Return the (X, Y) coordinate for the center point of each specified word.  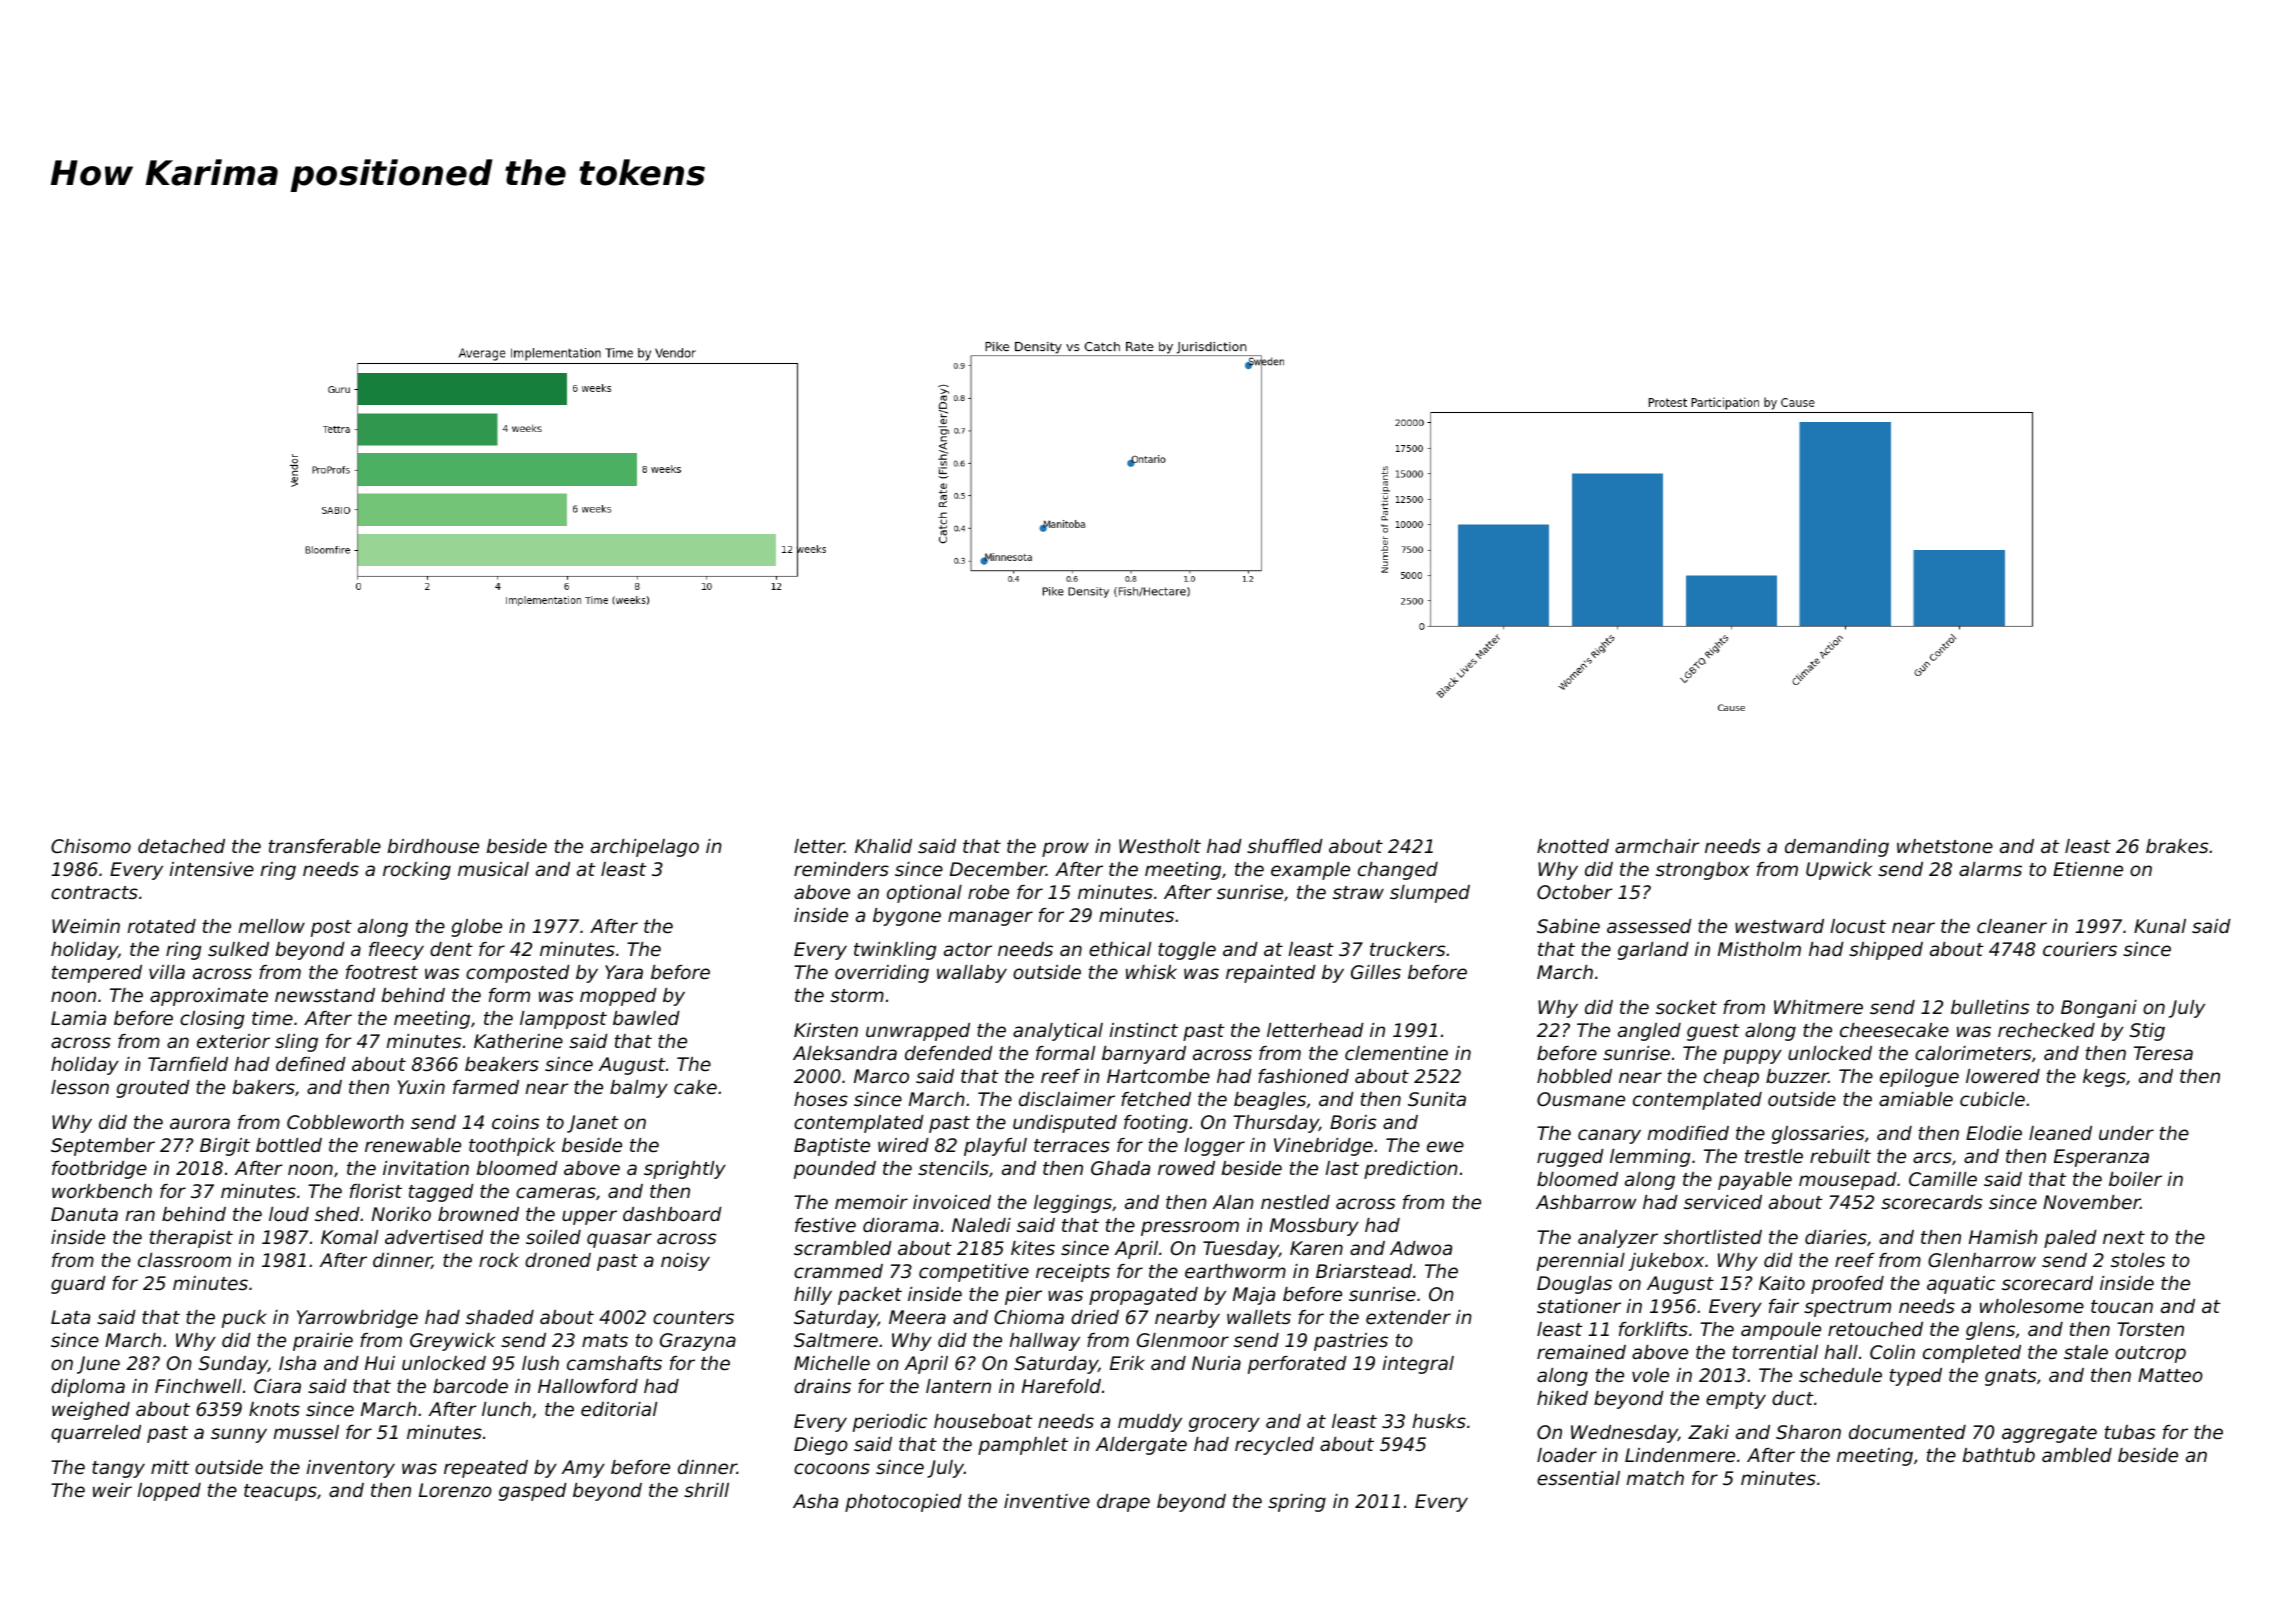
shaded (500, 1317)
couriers (2080, 949)
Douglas (1574, 1285)
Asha (815, 1501)
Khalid (883, 846)
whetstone (1945, 846)
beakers (502, 1064)
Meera (917, 1317)
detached (181, 846)
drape (1123, 1503)
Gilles (1376, 972)
